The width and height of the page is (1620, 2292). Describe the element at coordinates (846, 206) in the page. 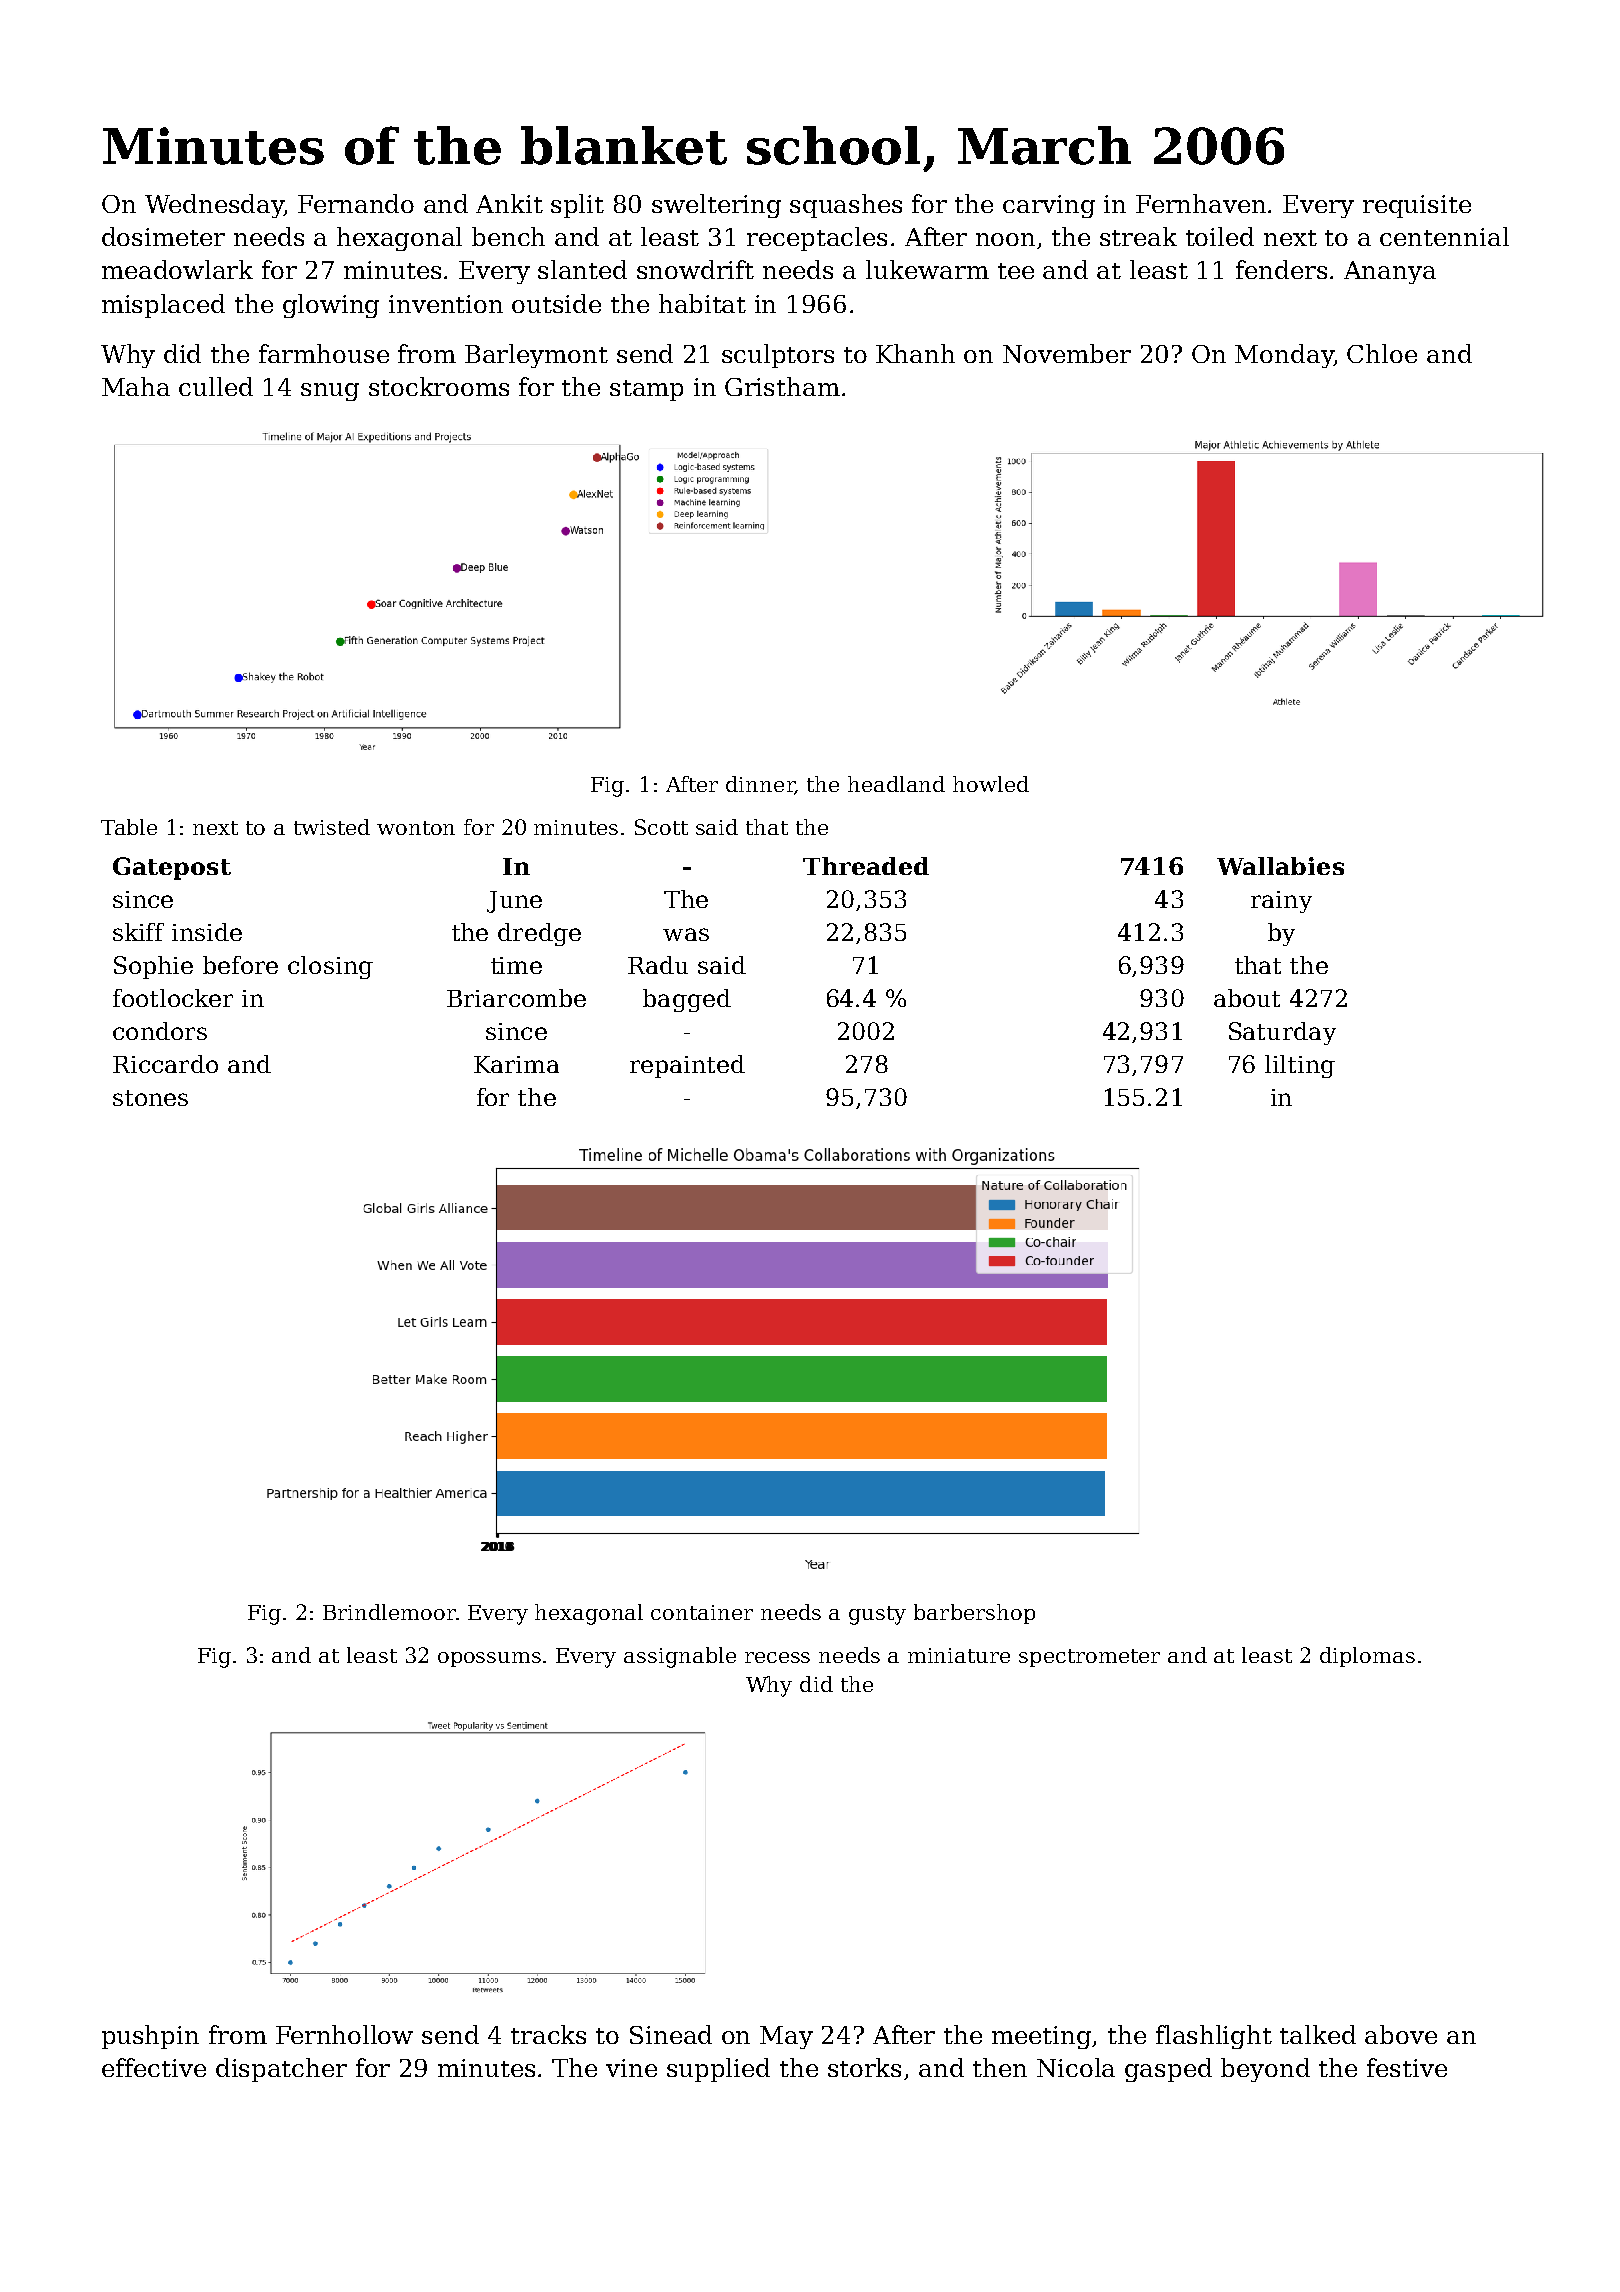

I see `squashes` at that location.
